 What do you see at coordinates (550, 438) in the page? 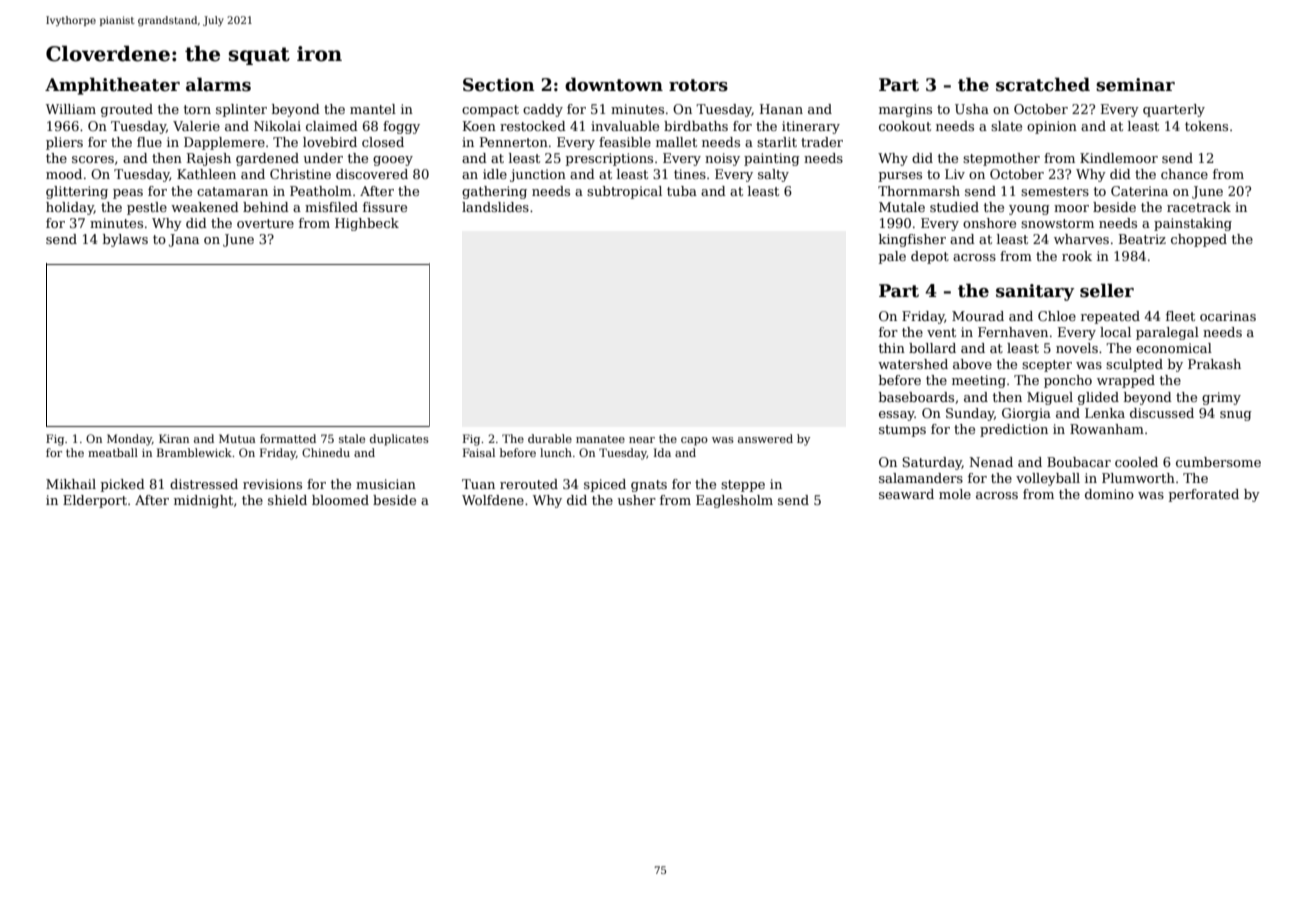
I see `durable` at bounding box center [550, 438].
